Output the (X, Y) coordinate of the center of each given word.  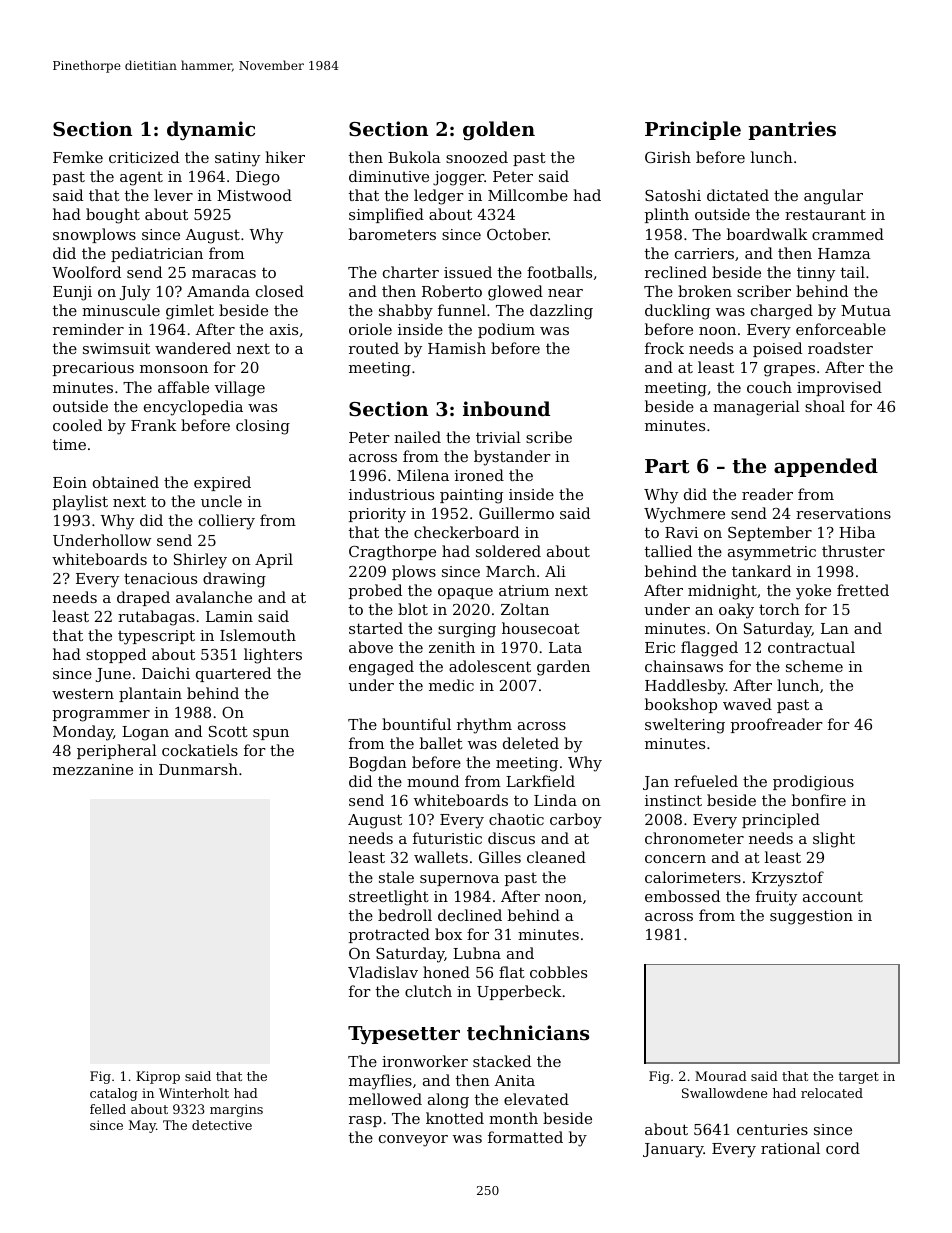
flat (512, 972)
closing (263, 427)
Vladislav (383, 972)
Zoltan (525, 609)
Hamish (457, 348)
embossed (682, 896)
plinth (667, 215)
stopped (116, 655)
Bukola (414, 157)
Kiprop (158, 1077)
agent (141, 179)
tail (853, 272)
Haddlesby (685, 687)
